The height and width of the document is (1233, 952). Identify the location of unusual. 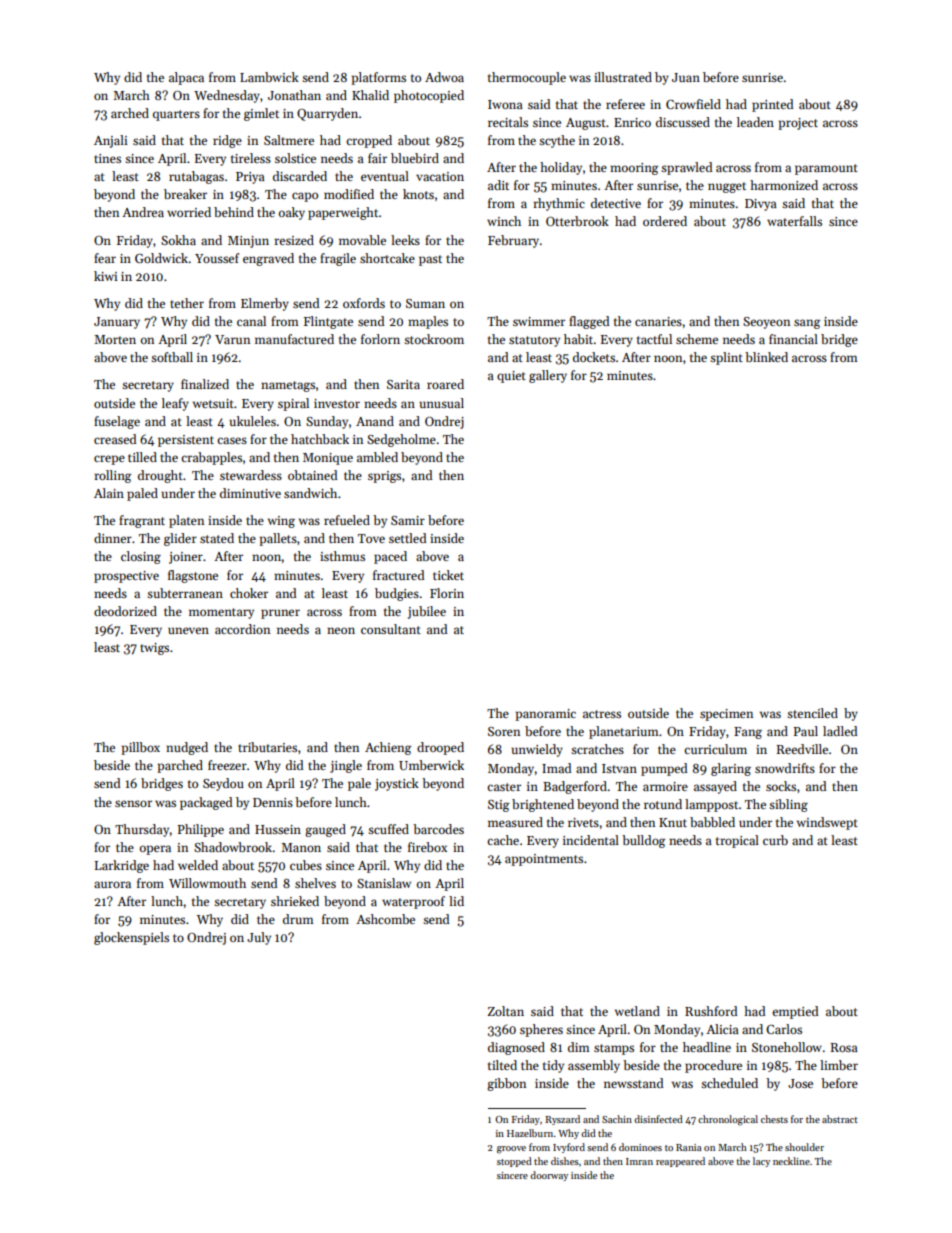
(441, 403).
